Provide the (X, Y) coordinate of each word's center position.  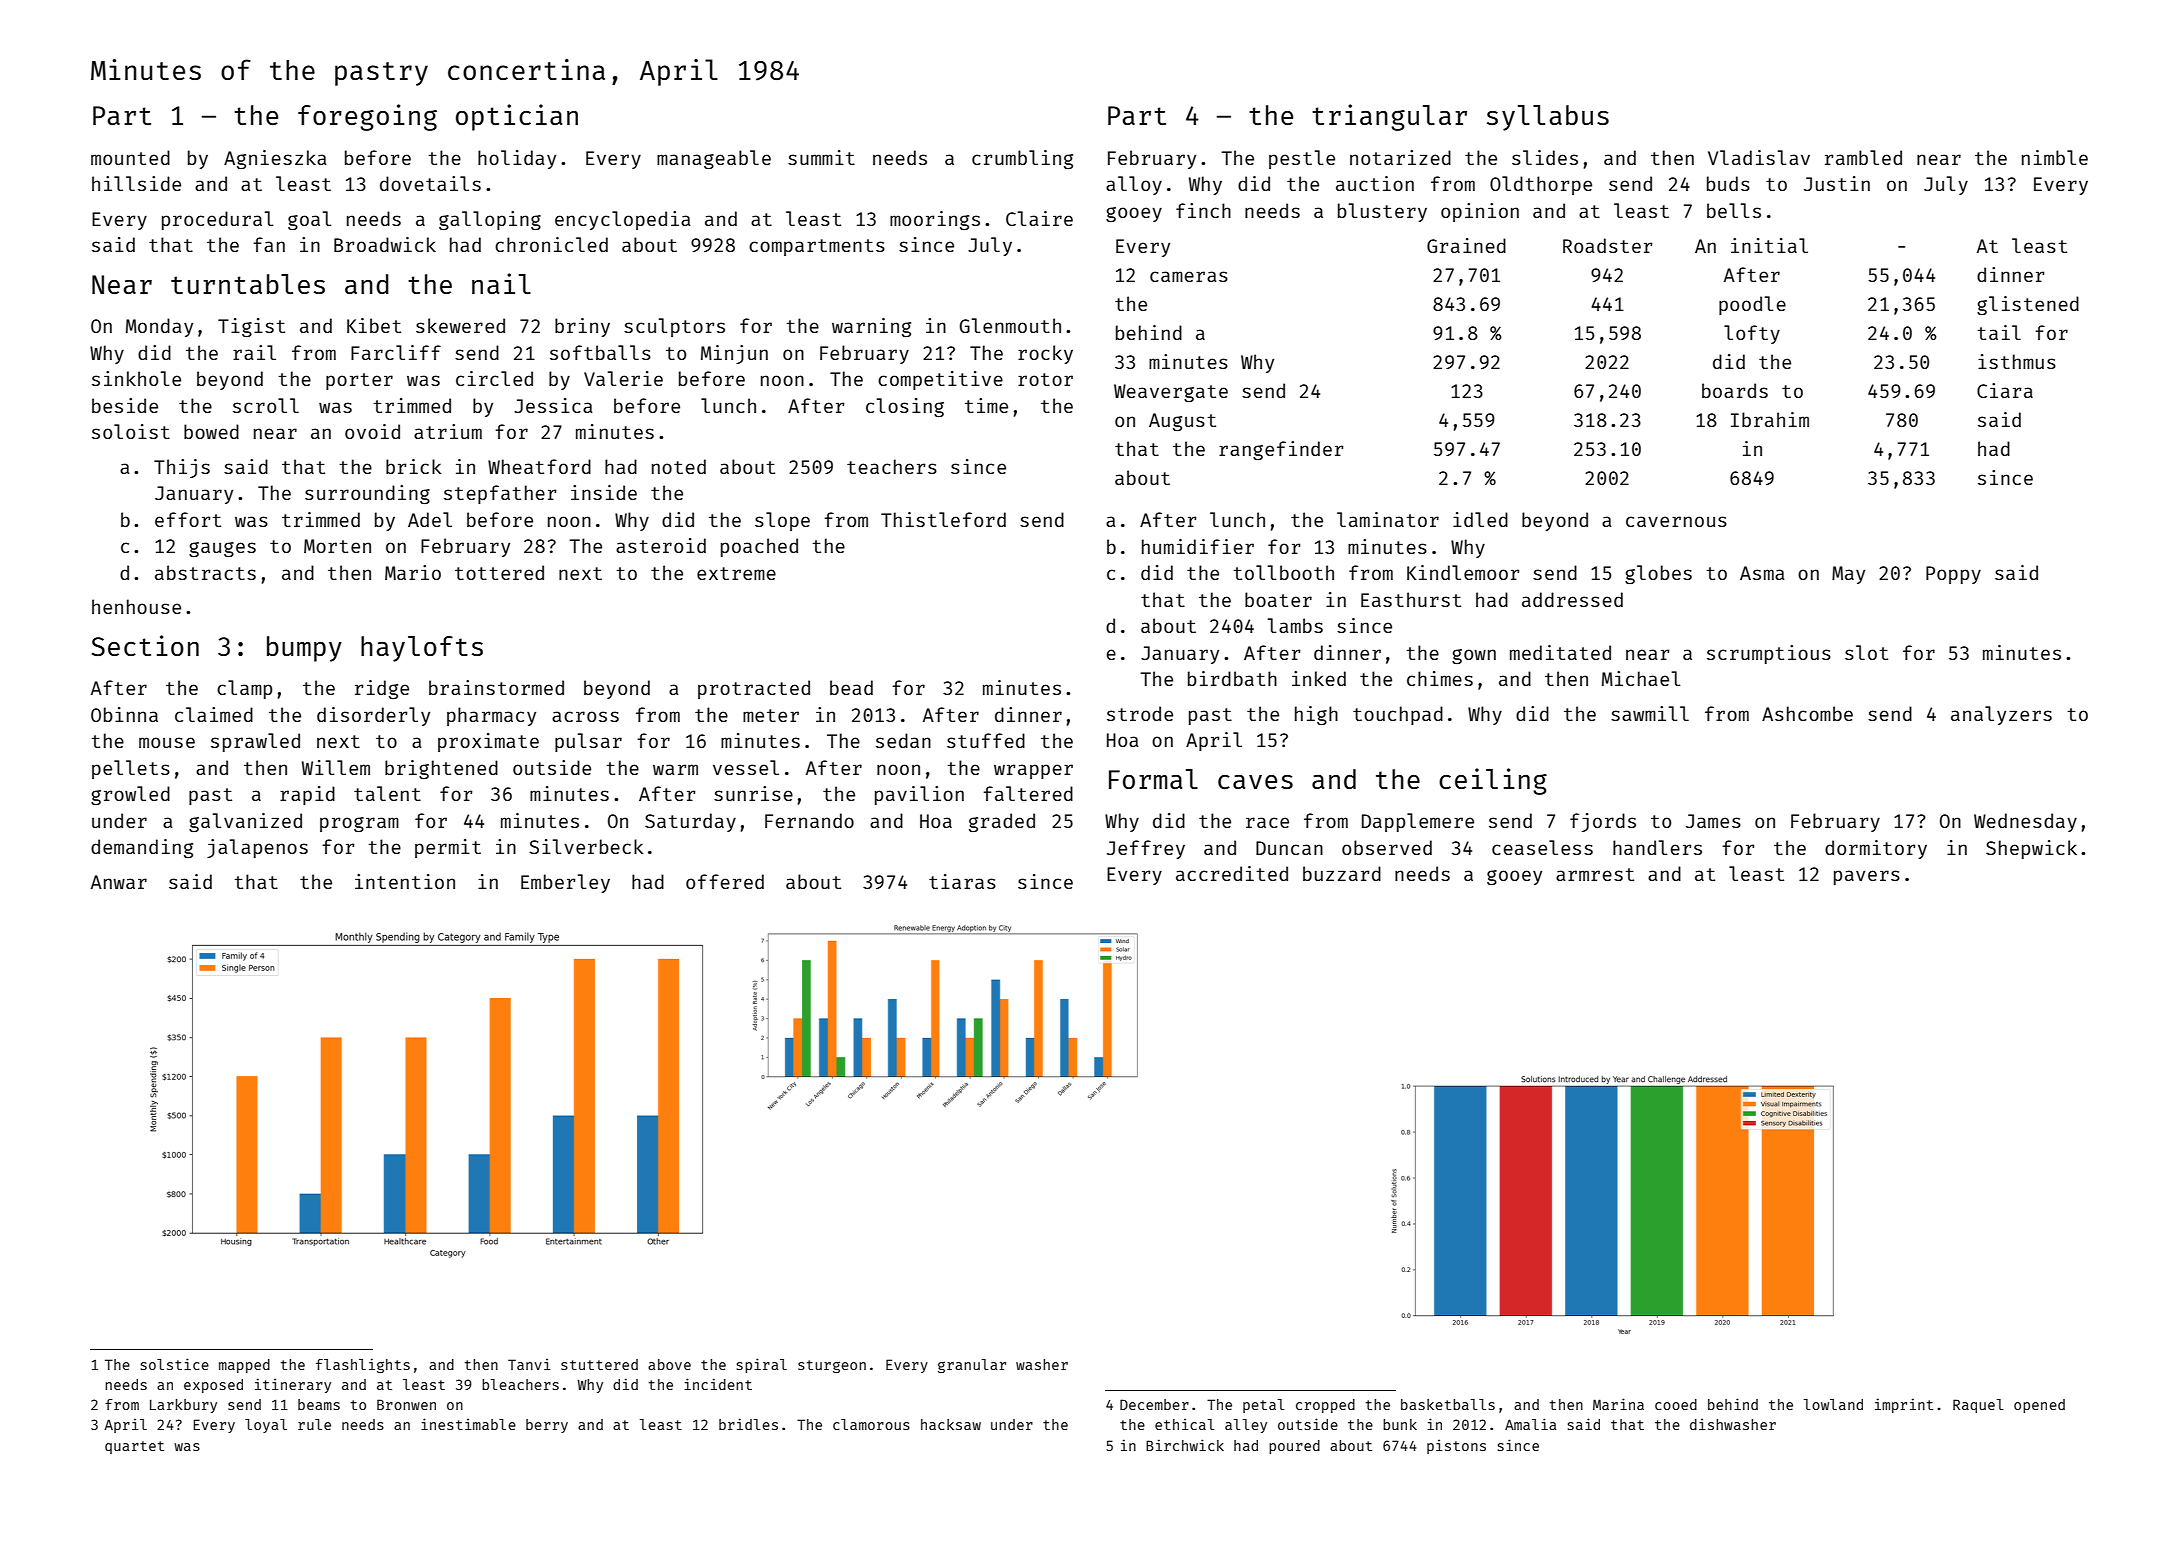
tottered (499, 572)
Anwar (119, 882)
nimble (2055, 157)
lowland (1833, 1404)
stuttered (599, 1364)
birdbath (1232, 678)
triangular (1389, 117)
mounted (130, 157)
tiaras (962, 881)
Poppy (1953, 575)
